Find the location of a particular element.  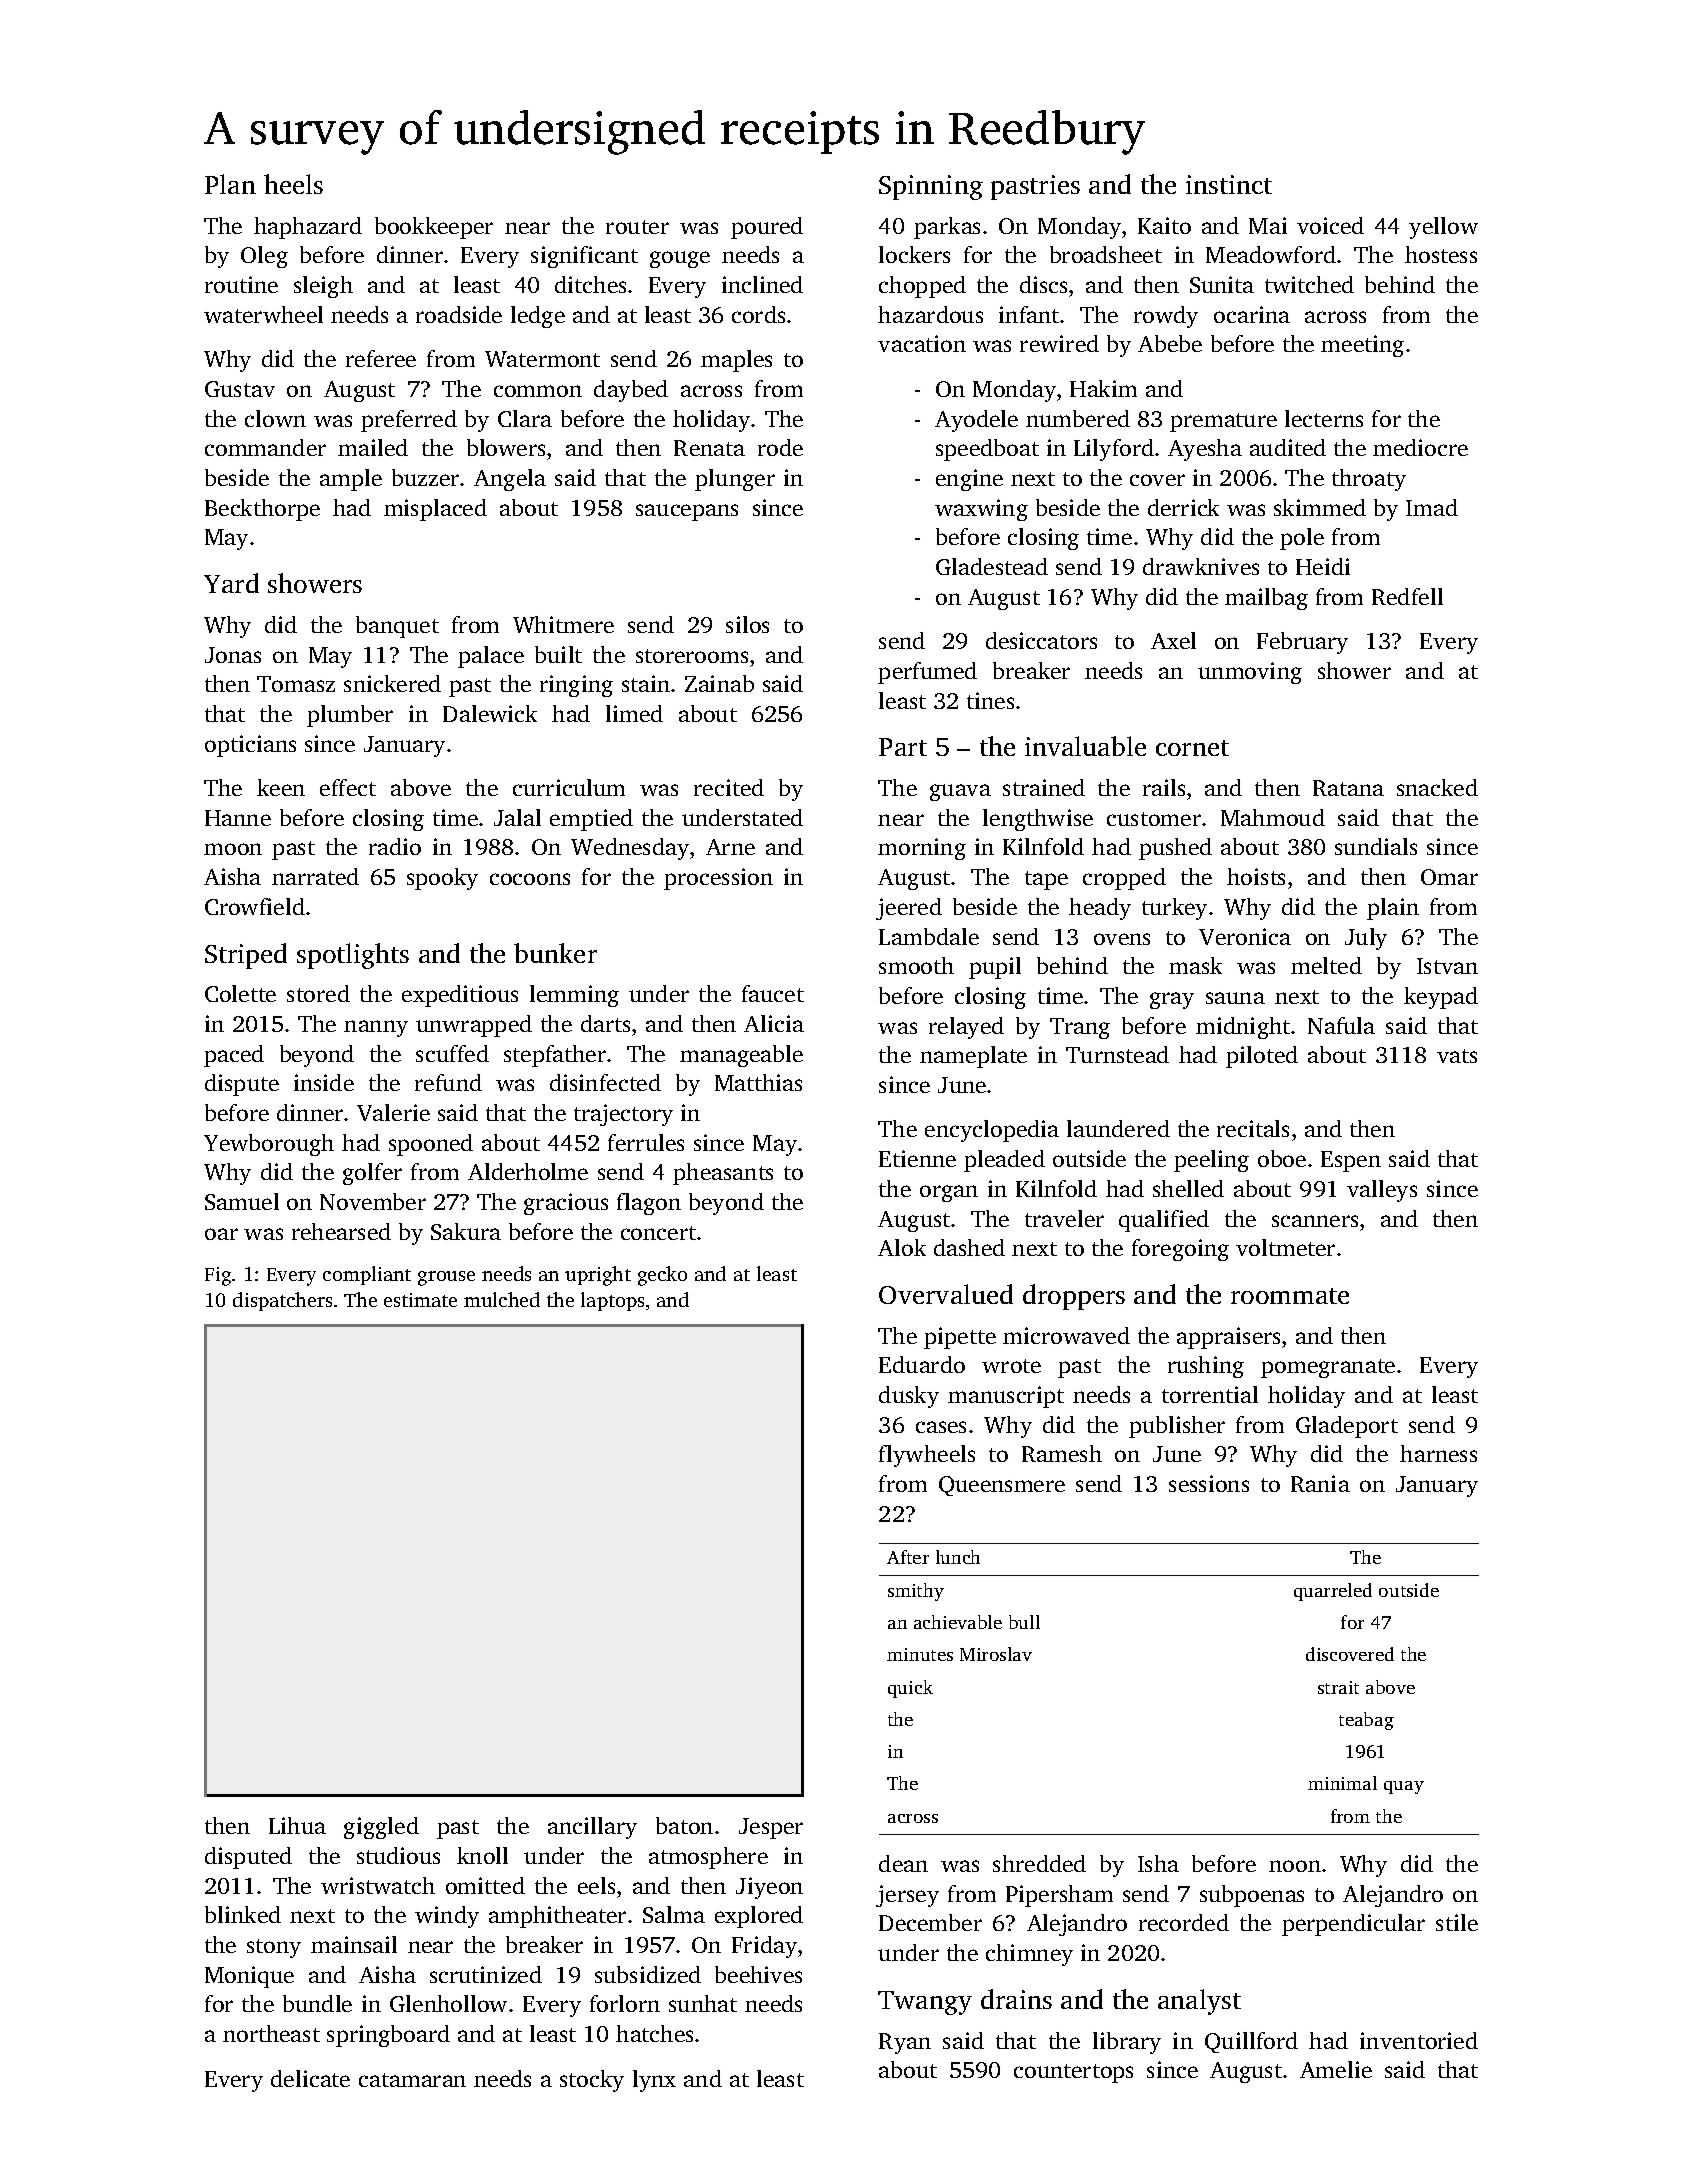

router is located at coordinates (637, 227).
